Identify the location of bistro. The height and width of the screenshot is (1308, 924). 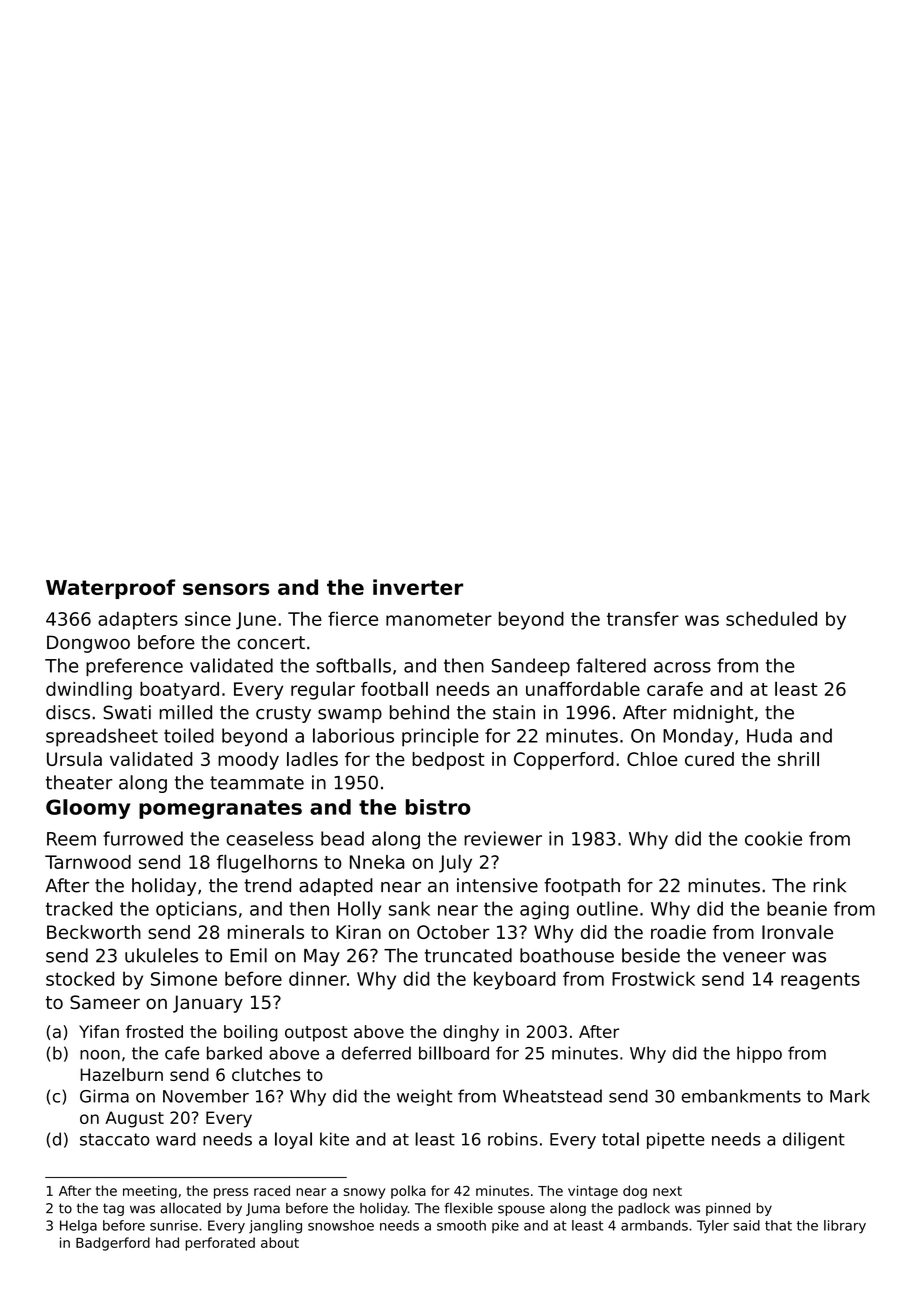
(438, 807).
